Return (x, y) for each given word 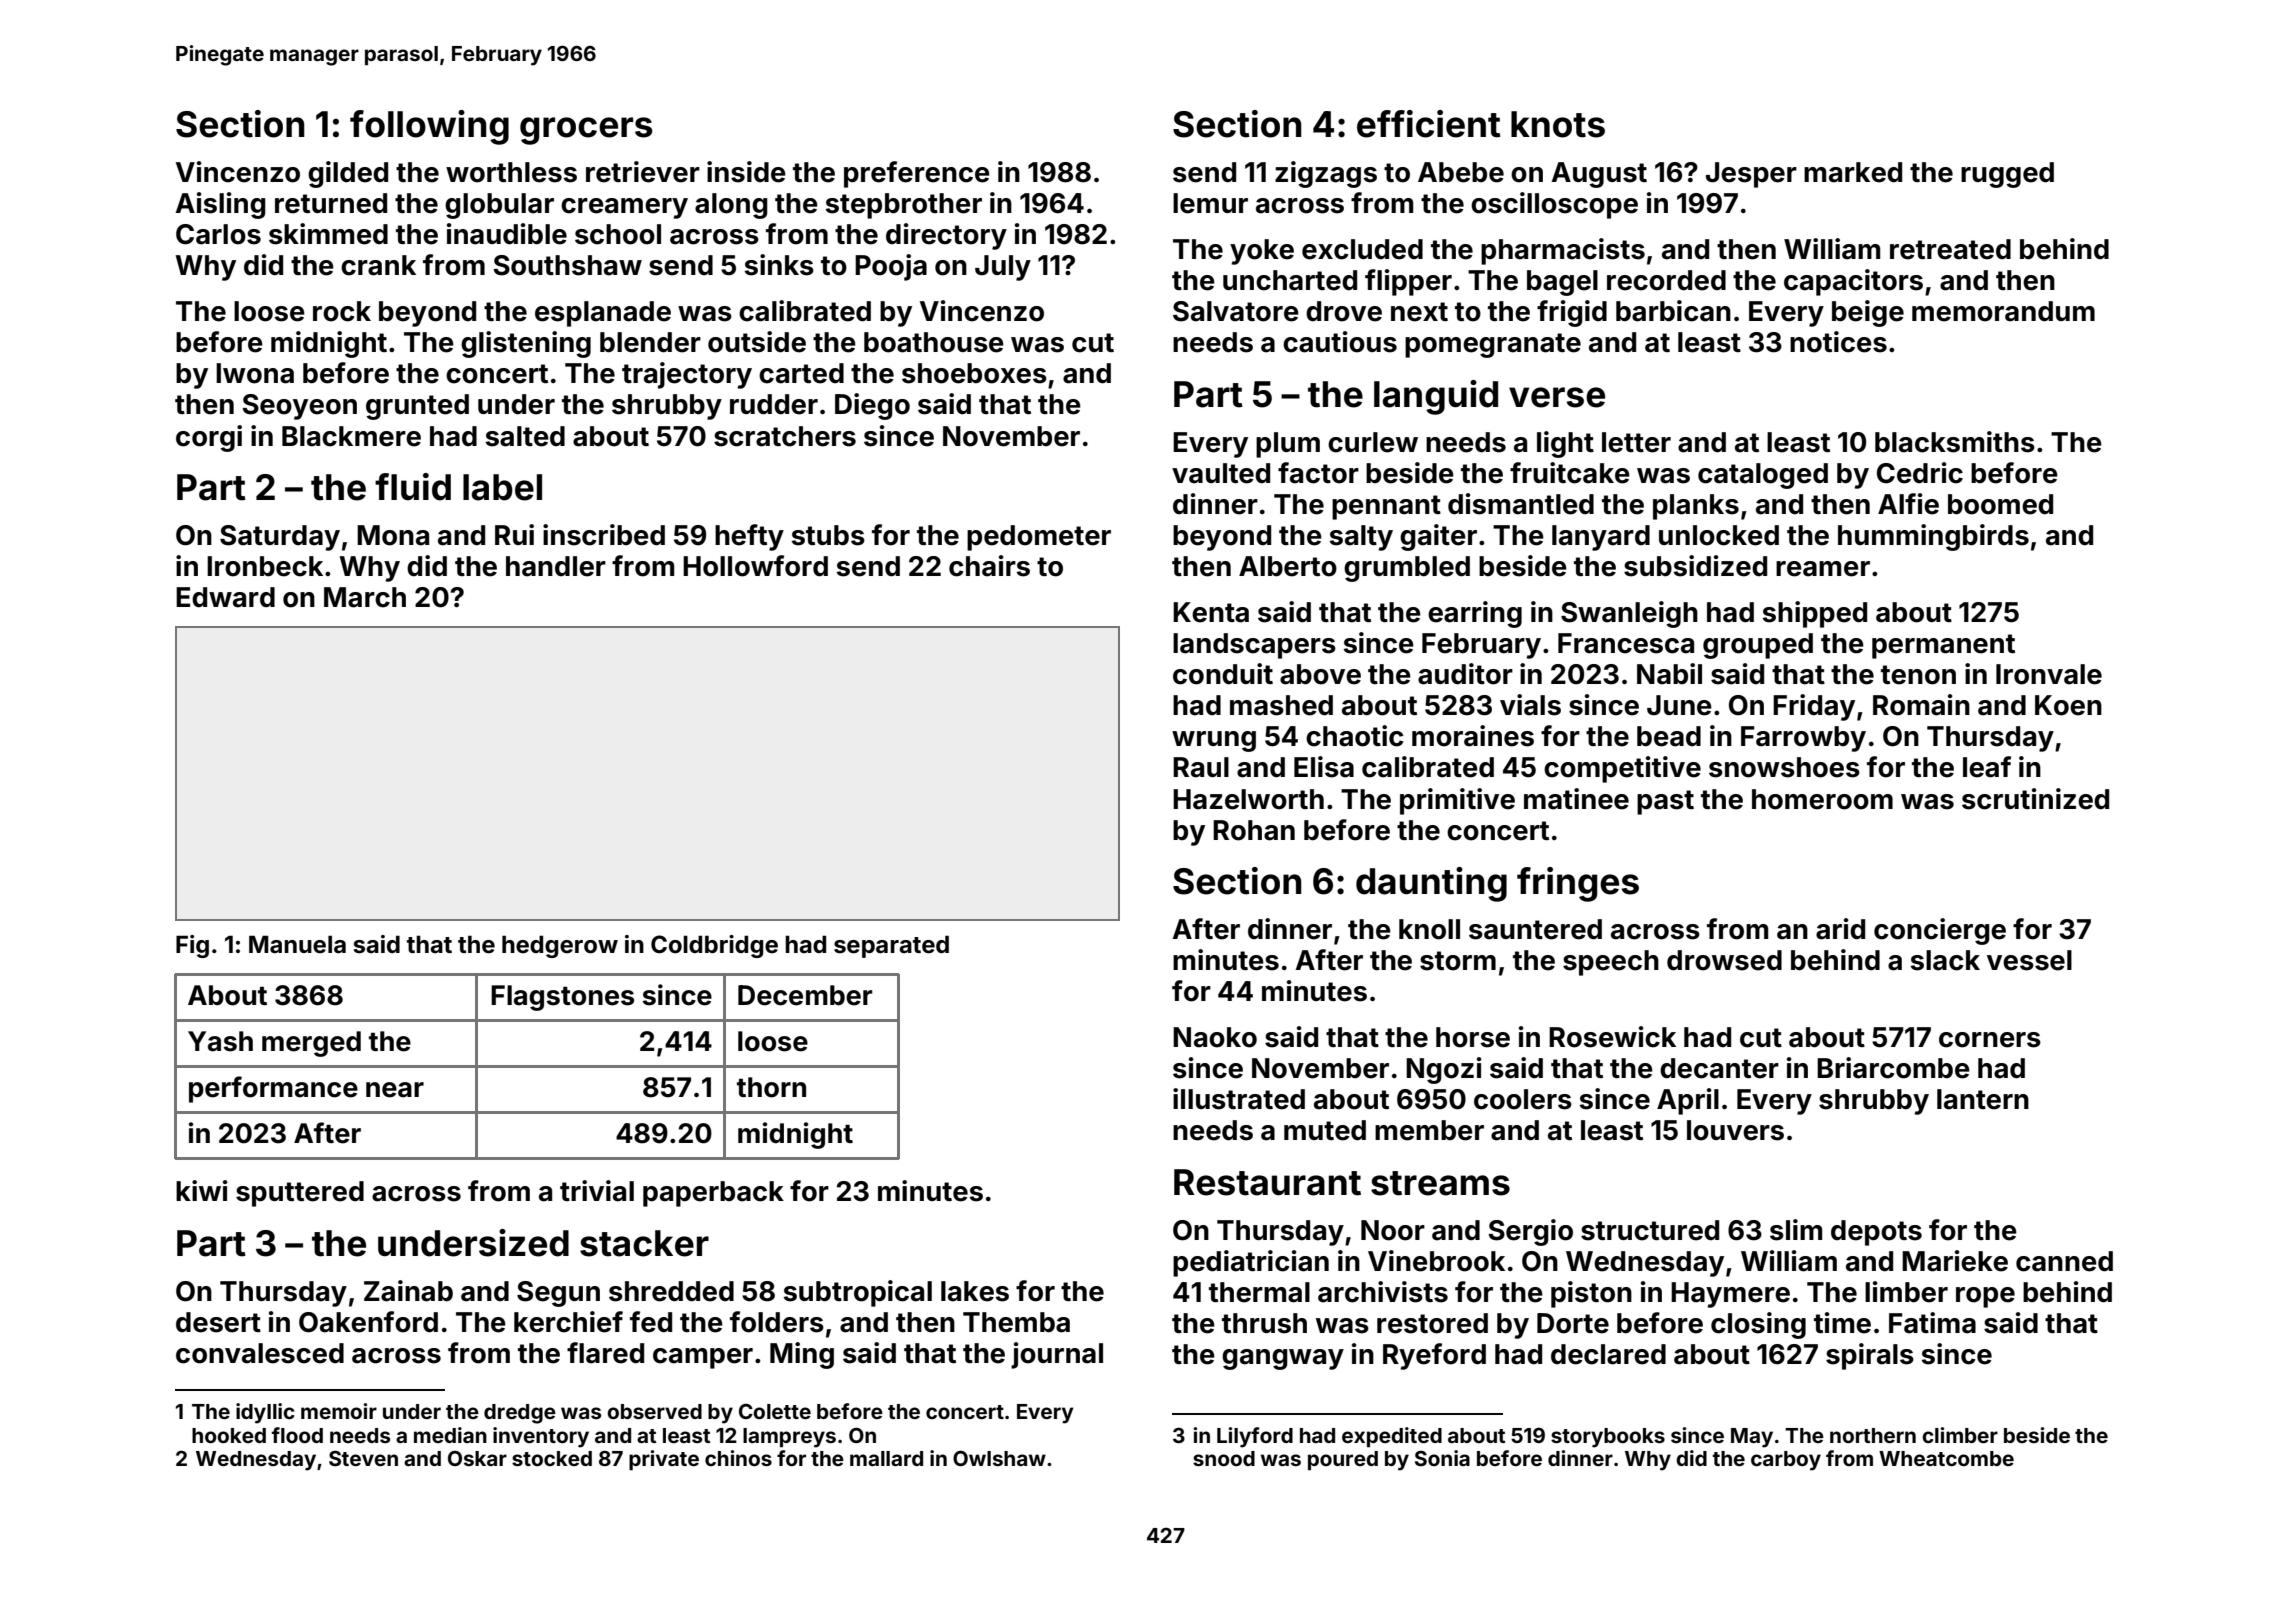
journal (1057, 1355)
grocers (586, 131)
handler (556, 566)
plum (1288, 445)
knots (1558, 124)
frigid (1572, 313)
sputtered (300, 1194)
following (429, 127)
